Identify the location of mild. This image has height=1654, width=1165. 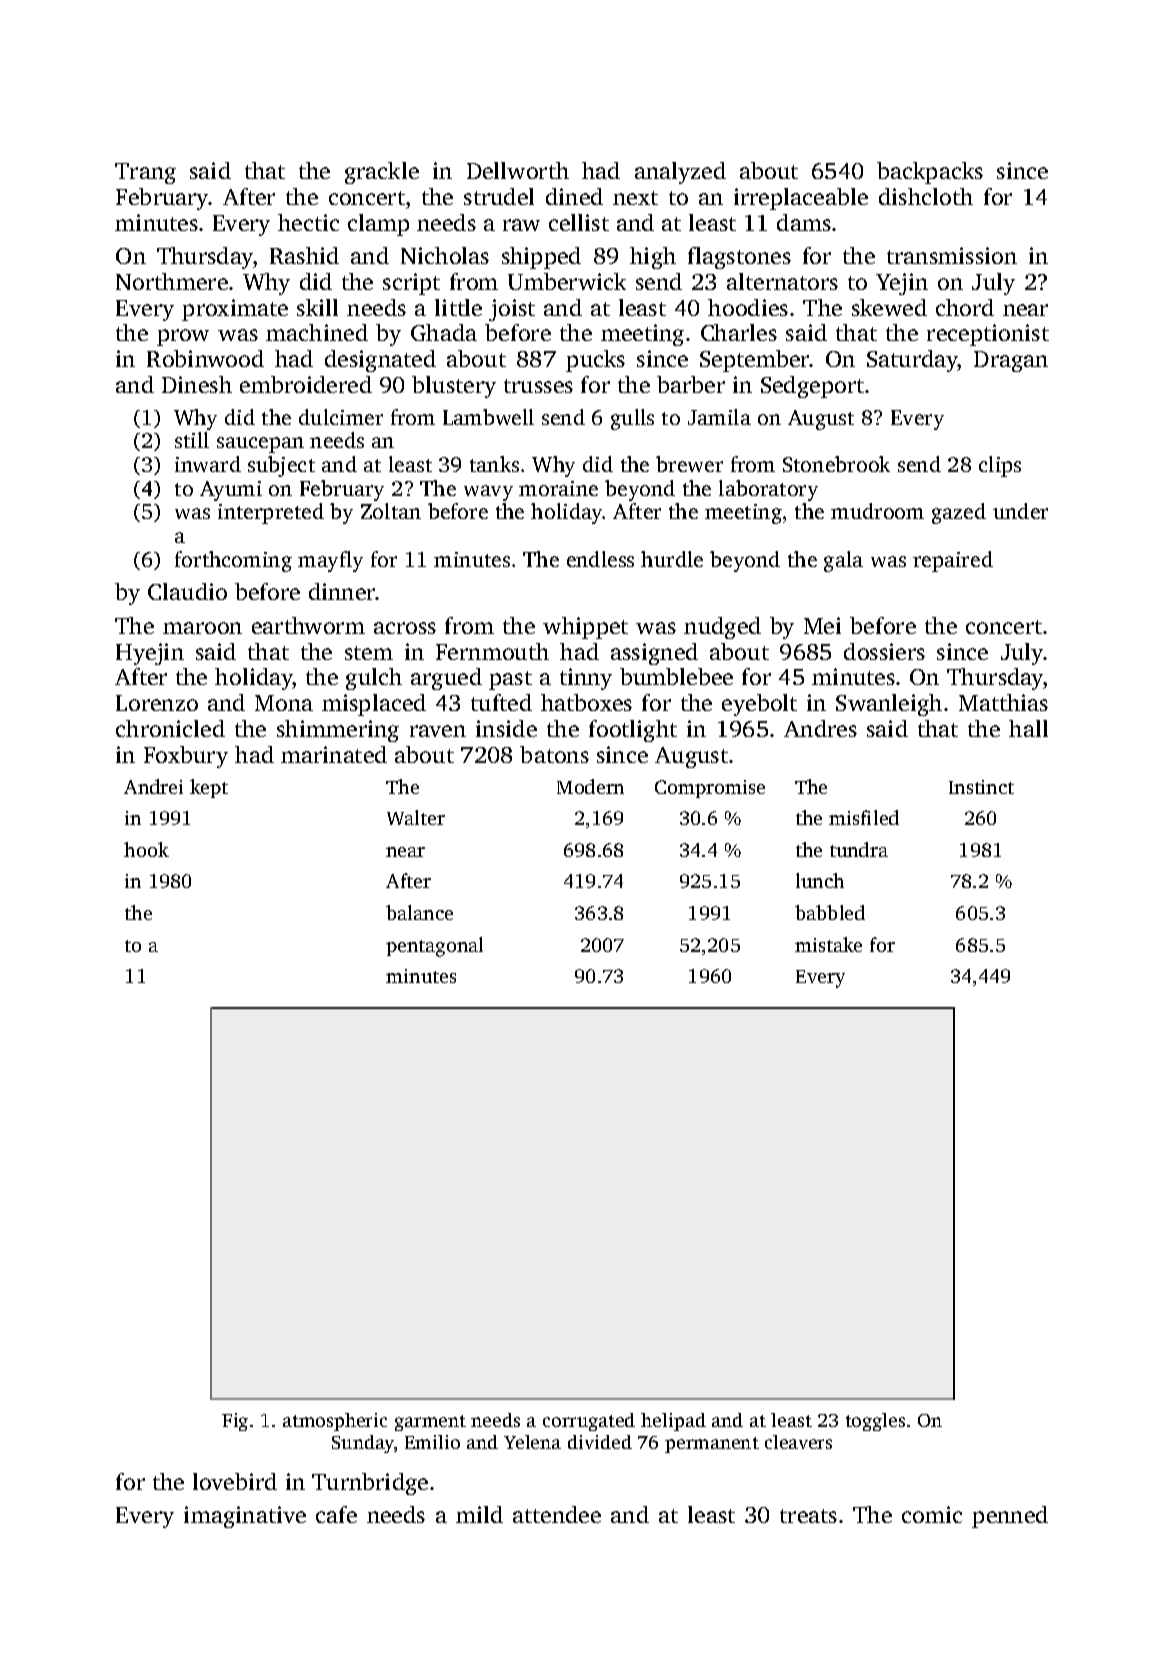
(479, 1514).
